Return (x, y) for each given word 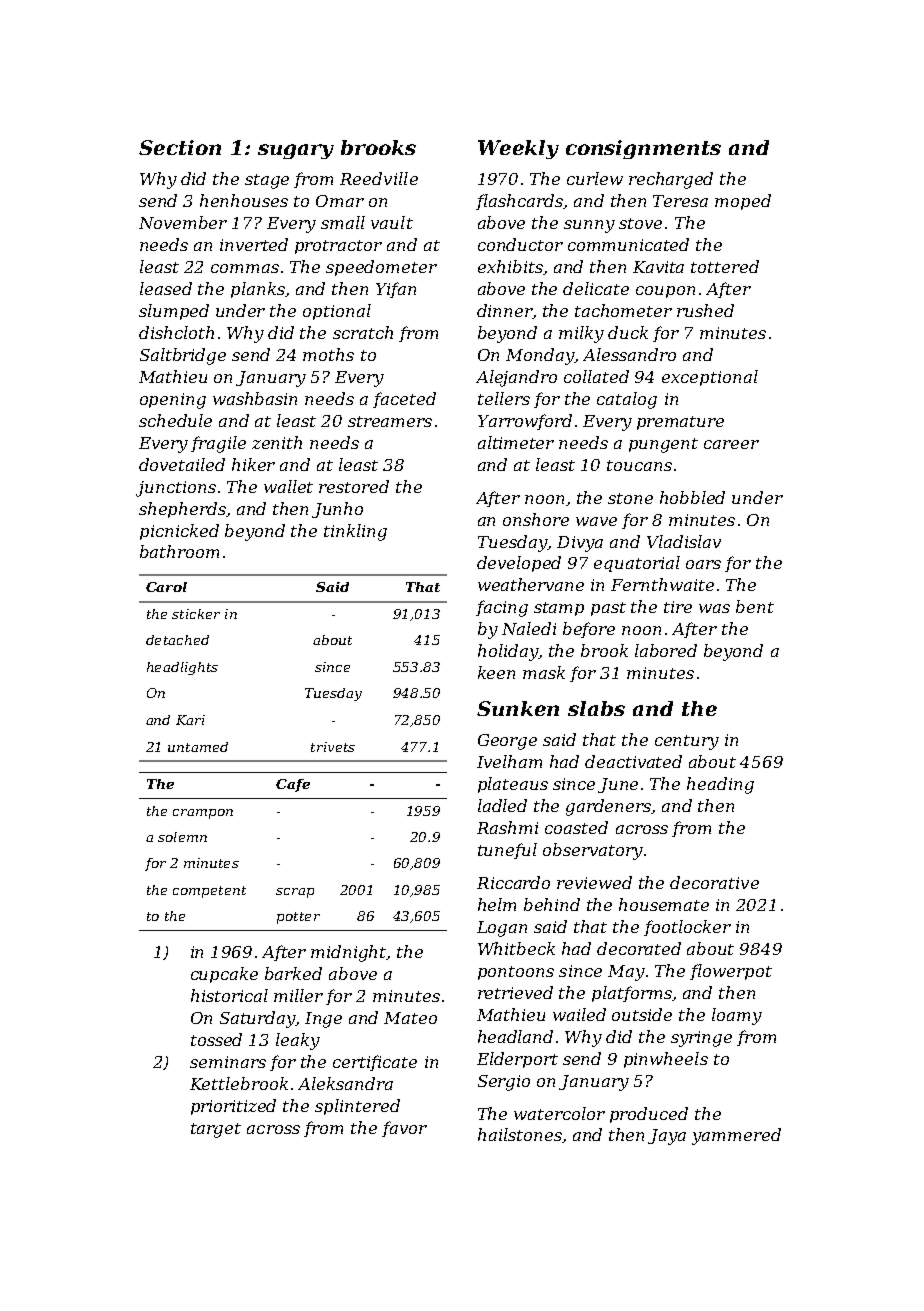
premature (680, 423)
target (216, 1130)
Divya (580, 544)
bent (755, 606)
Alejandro (516, 378)
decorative (714, 882)
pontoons (516, 973)
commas (245, 268)
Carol (166, 587)
